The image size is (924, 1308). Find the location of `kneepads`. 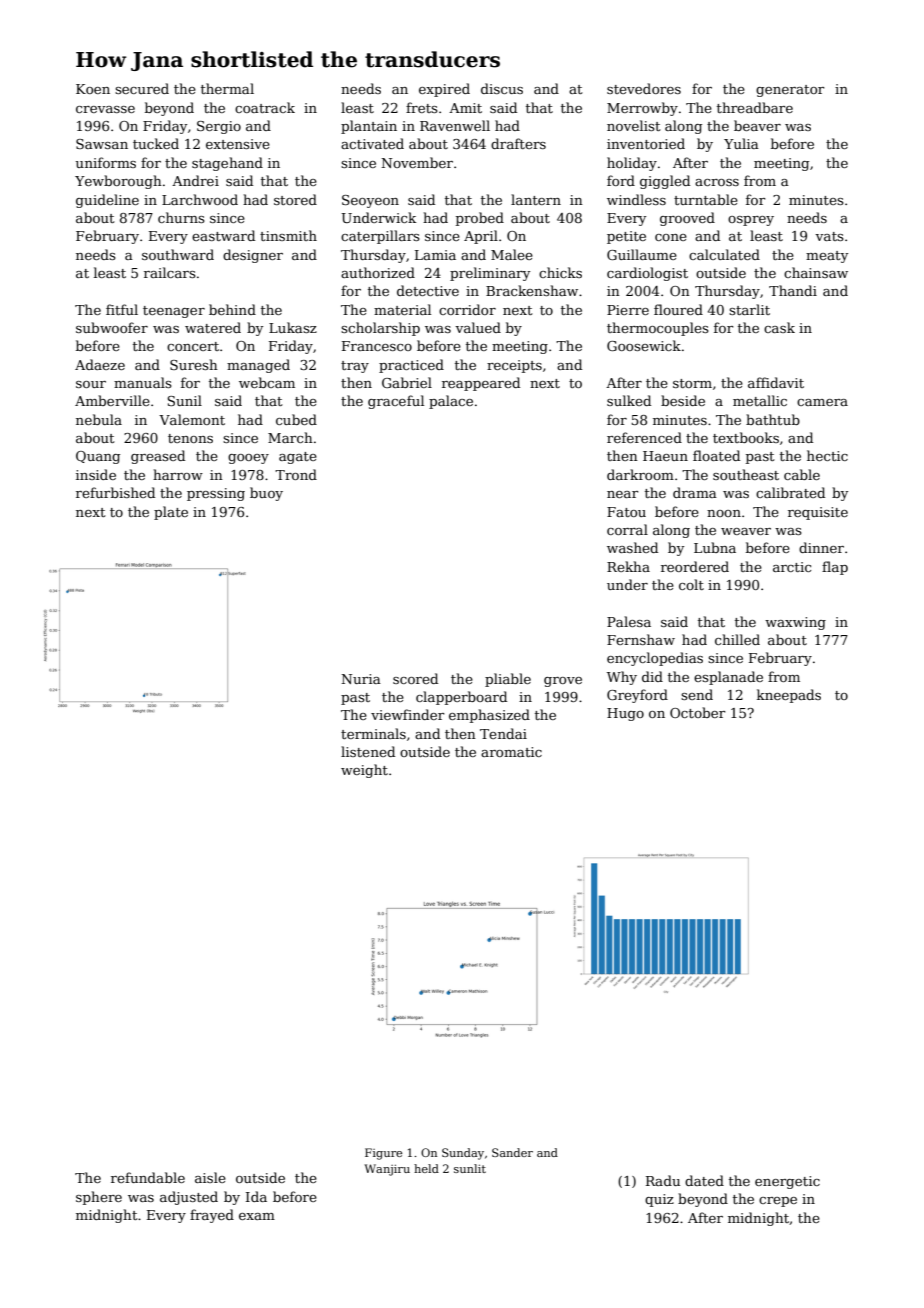

kneepads is located at coordinates (789, 696).
